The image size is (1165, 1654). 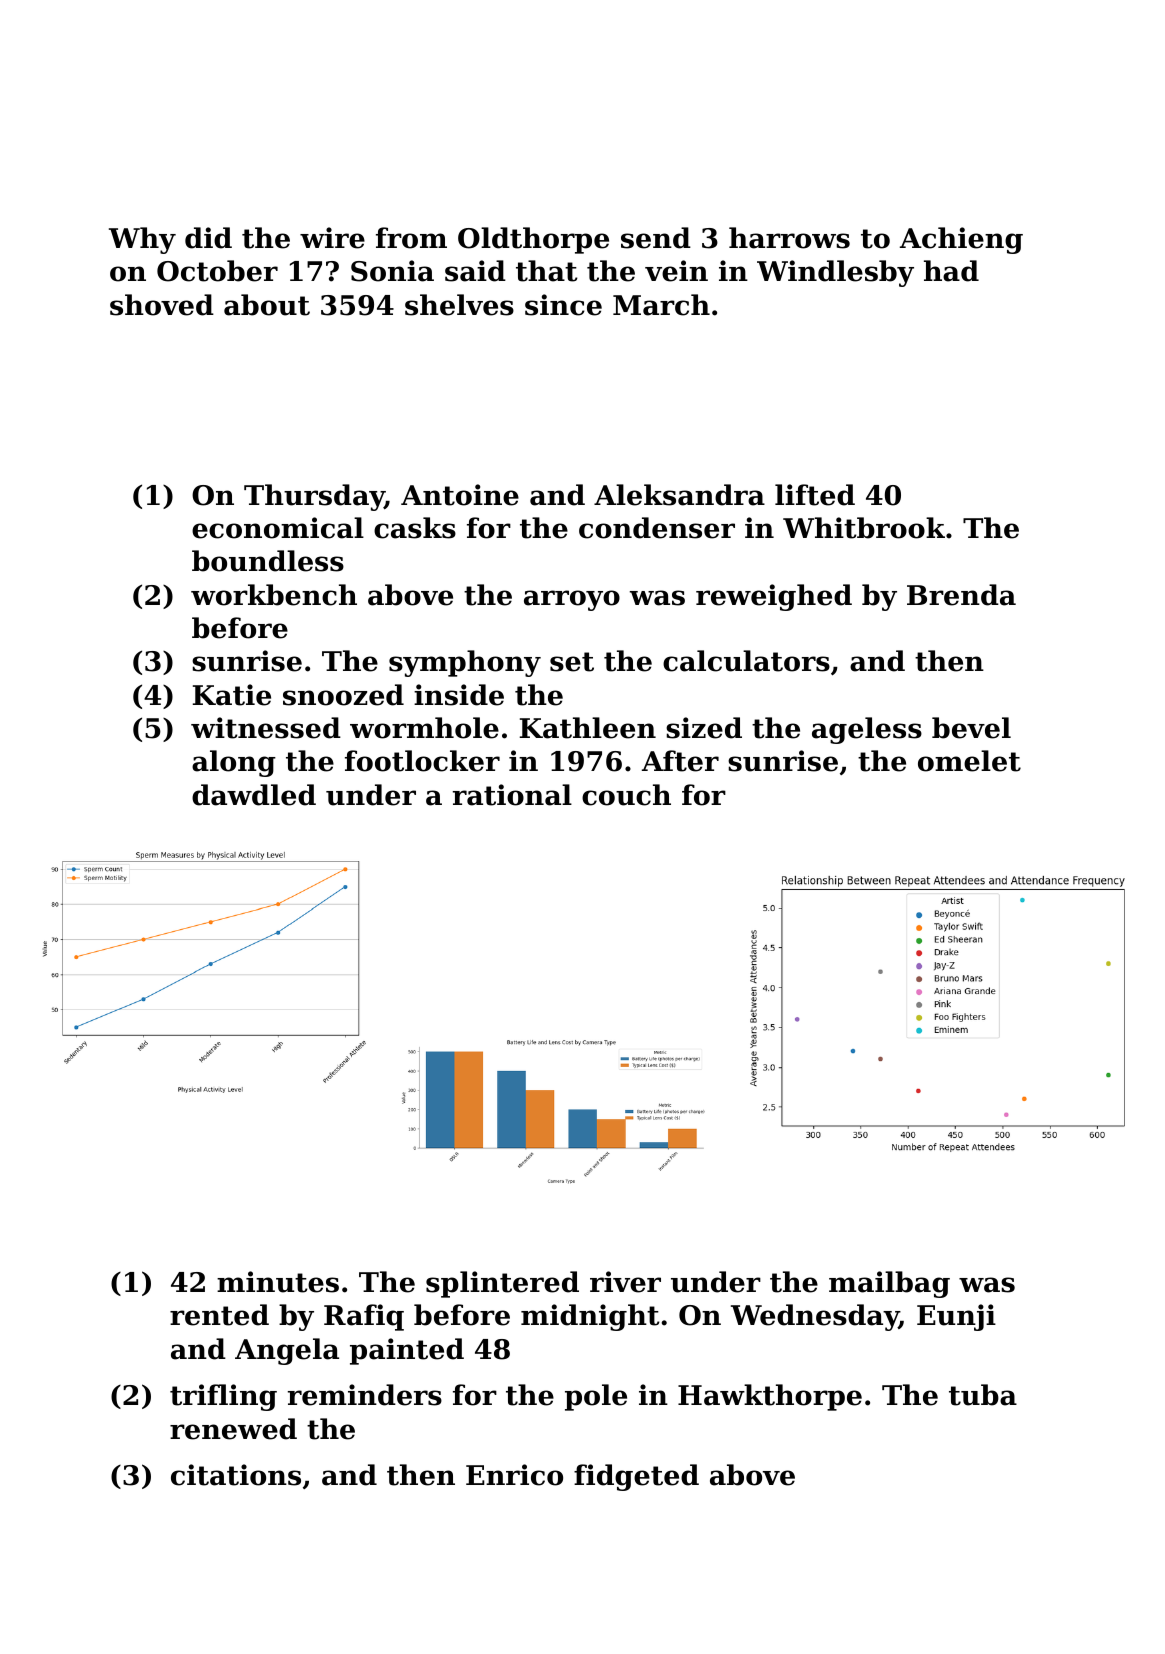 What do you see at coordinates (502, 1284) in the page?
I see `splintered` at bounding box center [502, 1284].
